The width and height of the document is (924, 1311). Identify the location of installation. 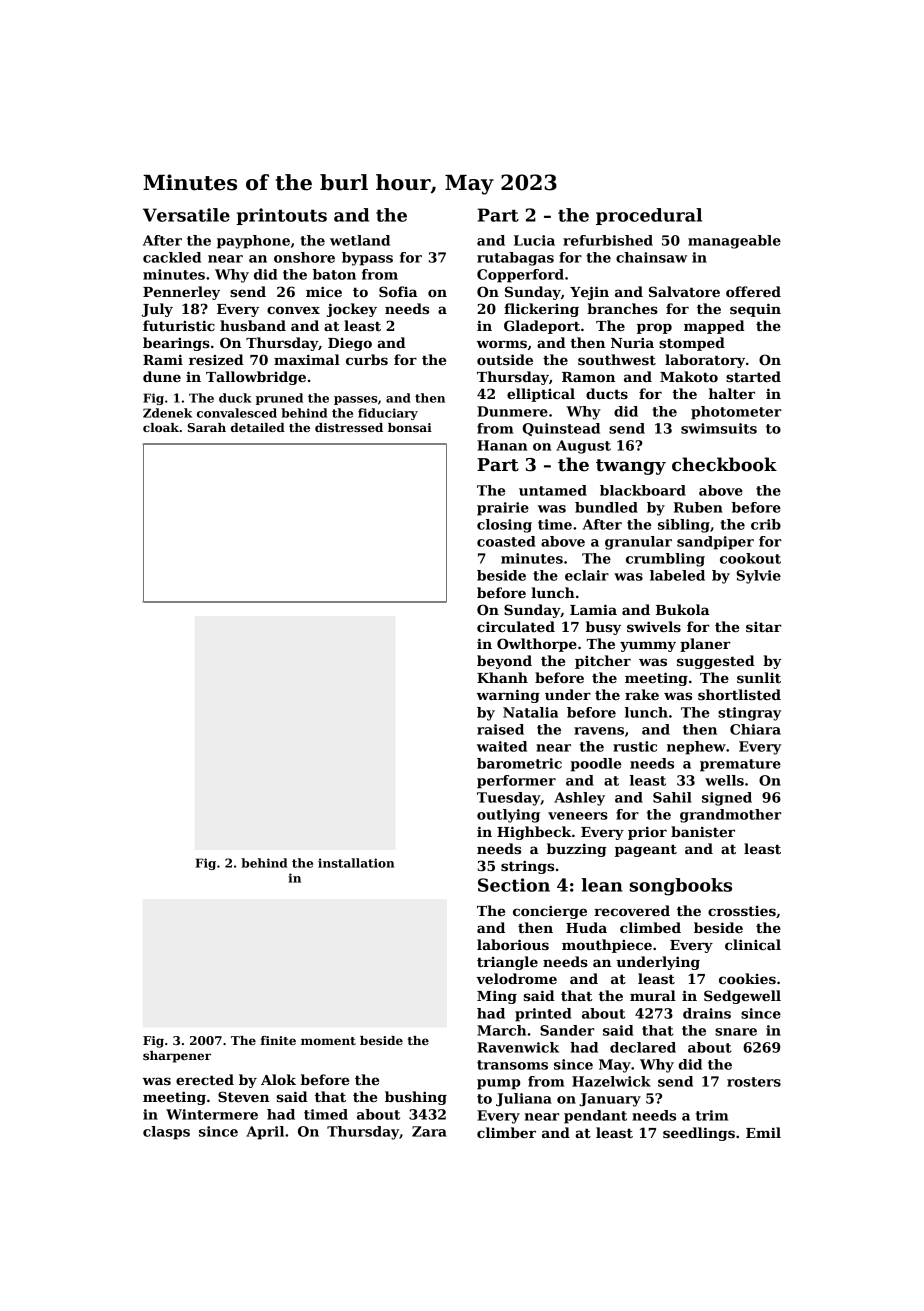
(356, 863).
